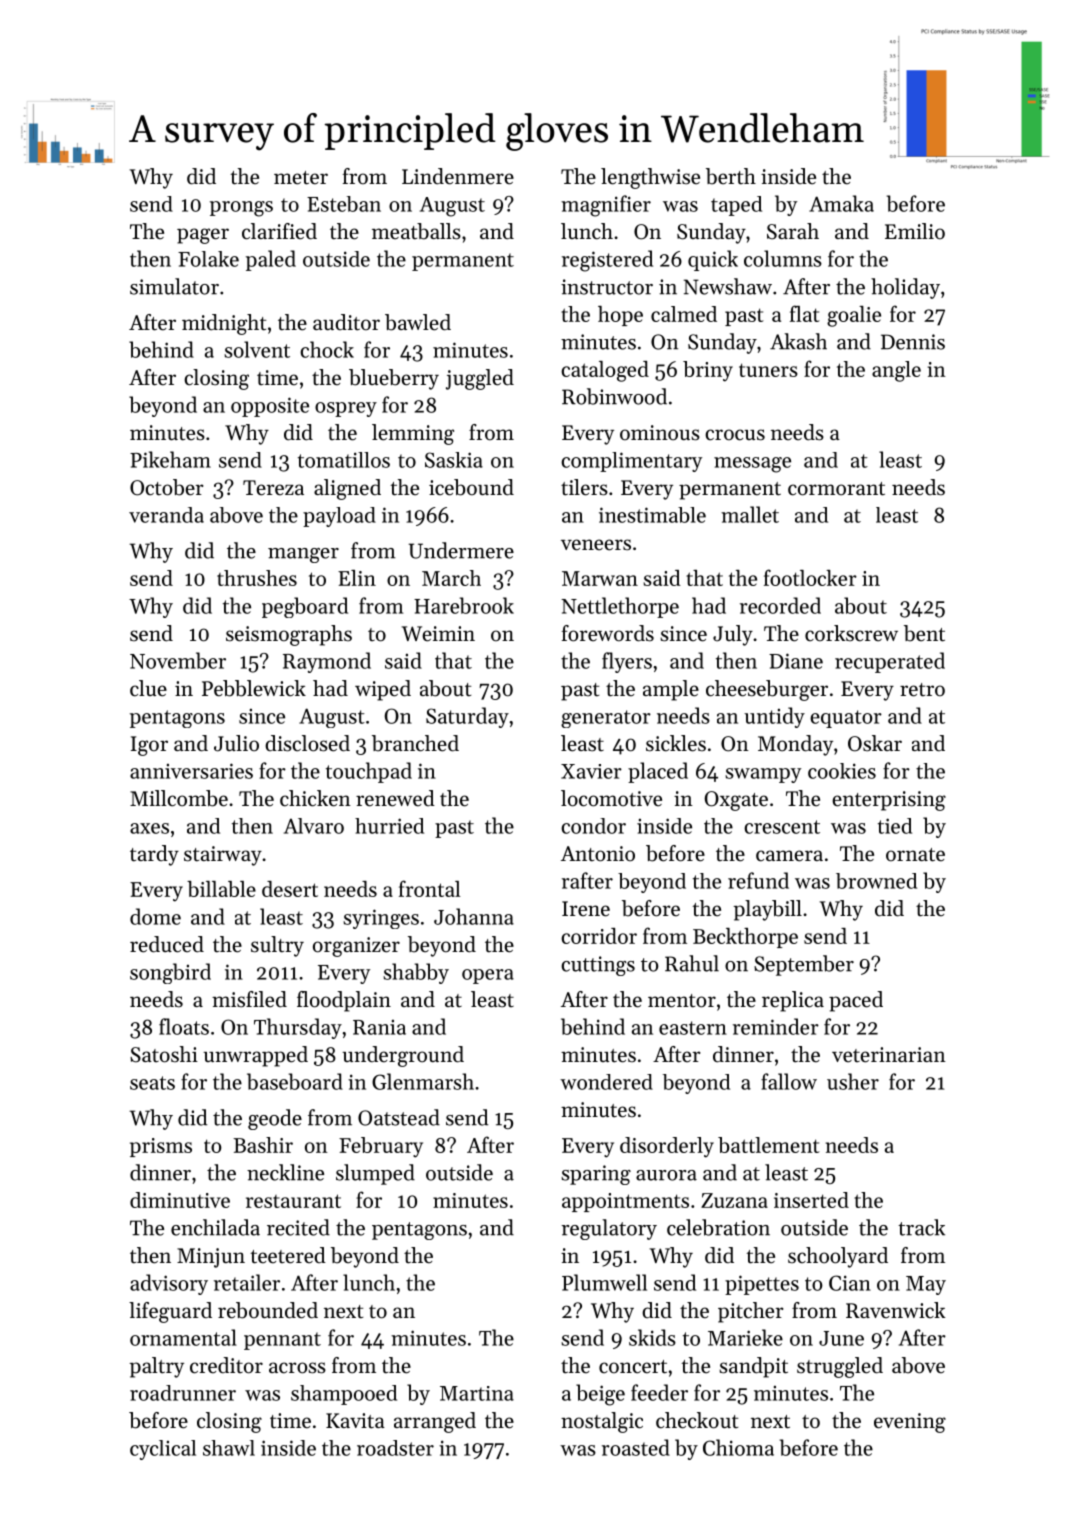 This image has height=1527, width=1075. I want to click on cormorant, so click(836, 489).
